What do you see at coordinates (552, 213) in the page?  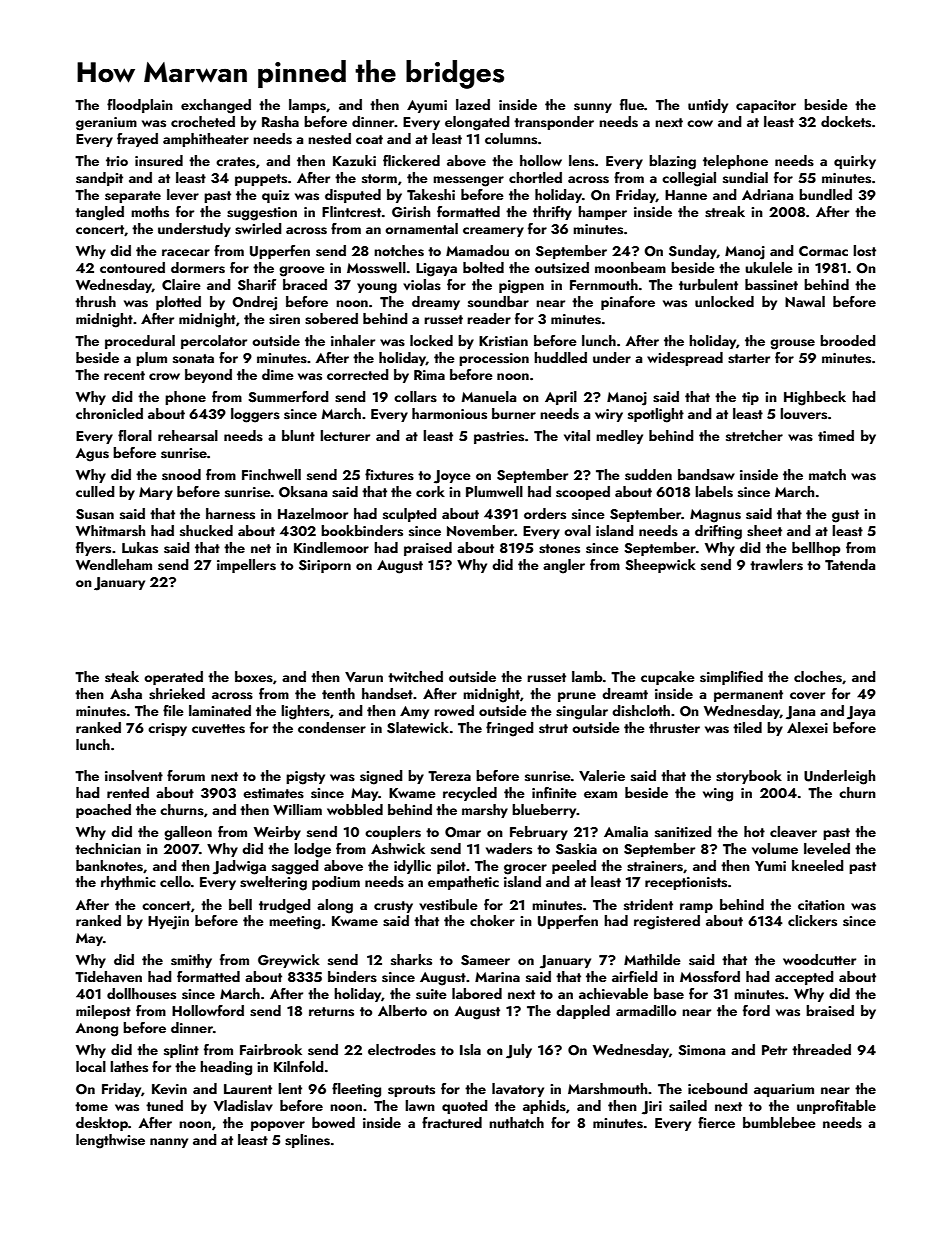 I see `thrifty` at bounding box center [552, 213].
